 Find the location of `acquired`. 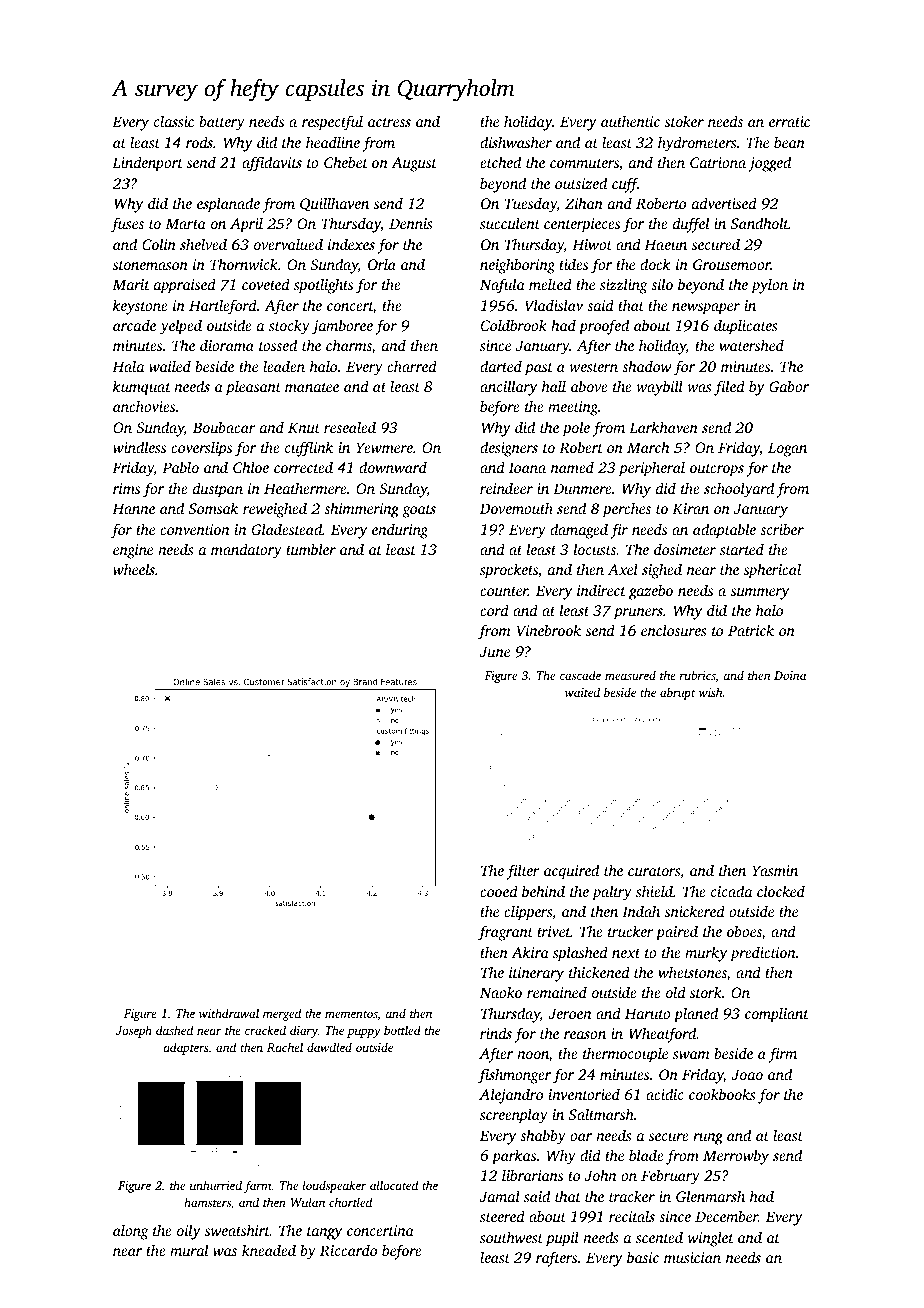

acquired is located at coordinates (571, 872).
